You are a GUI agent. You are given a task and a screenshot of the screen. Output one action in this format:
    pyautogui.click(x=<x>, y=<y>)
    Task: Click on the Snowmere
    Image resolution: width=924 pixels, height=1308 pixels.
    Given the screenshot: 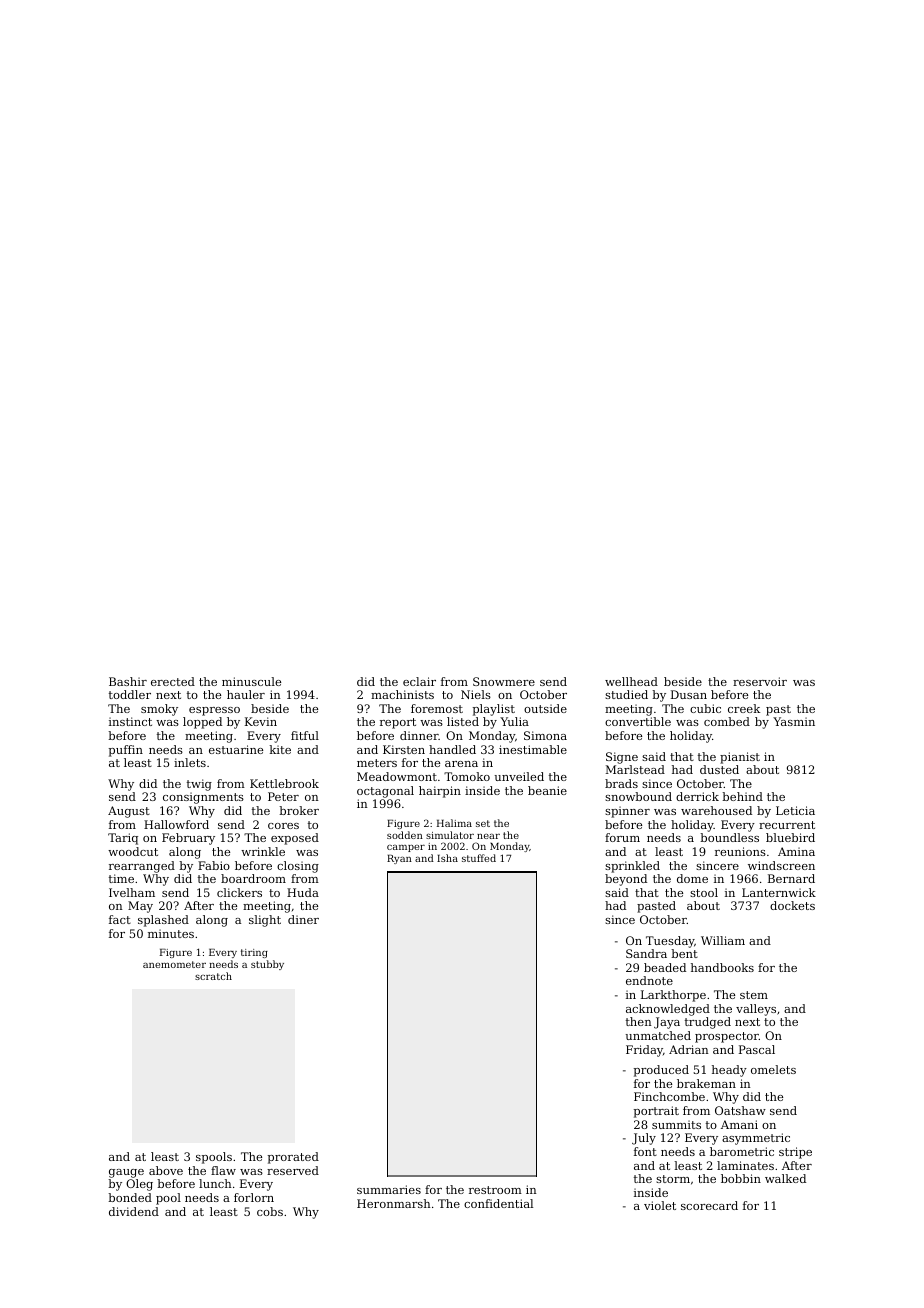 What is the action you would take?
    pyautogui.click(x=504, y=681)
